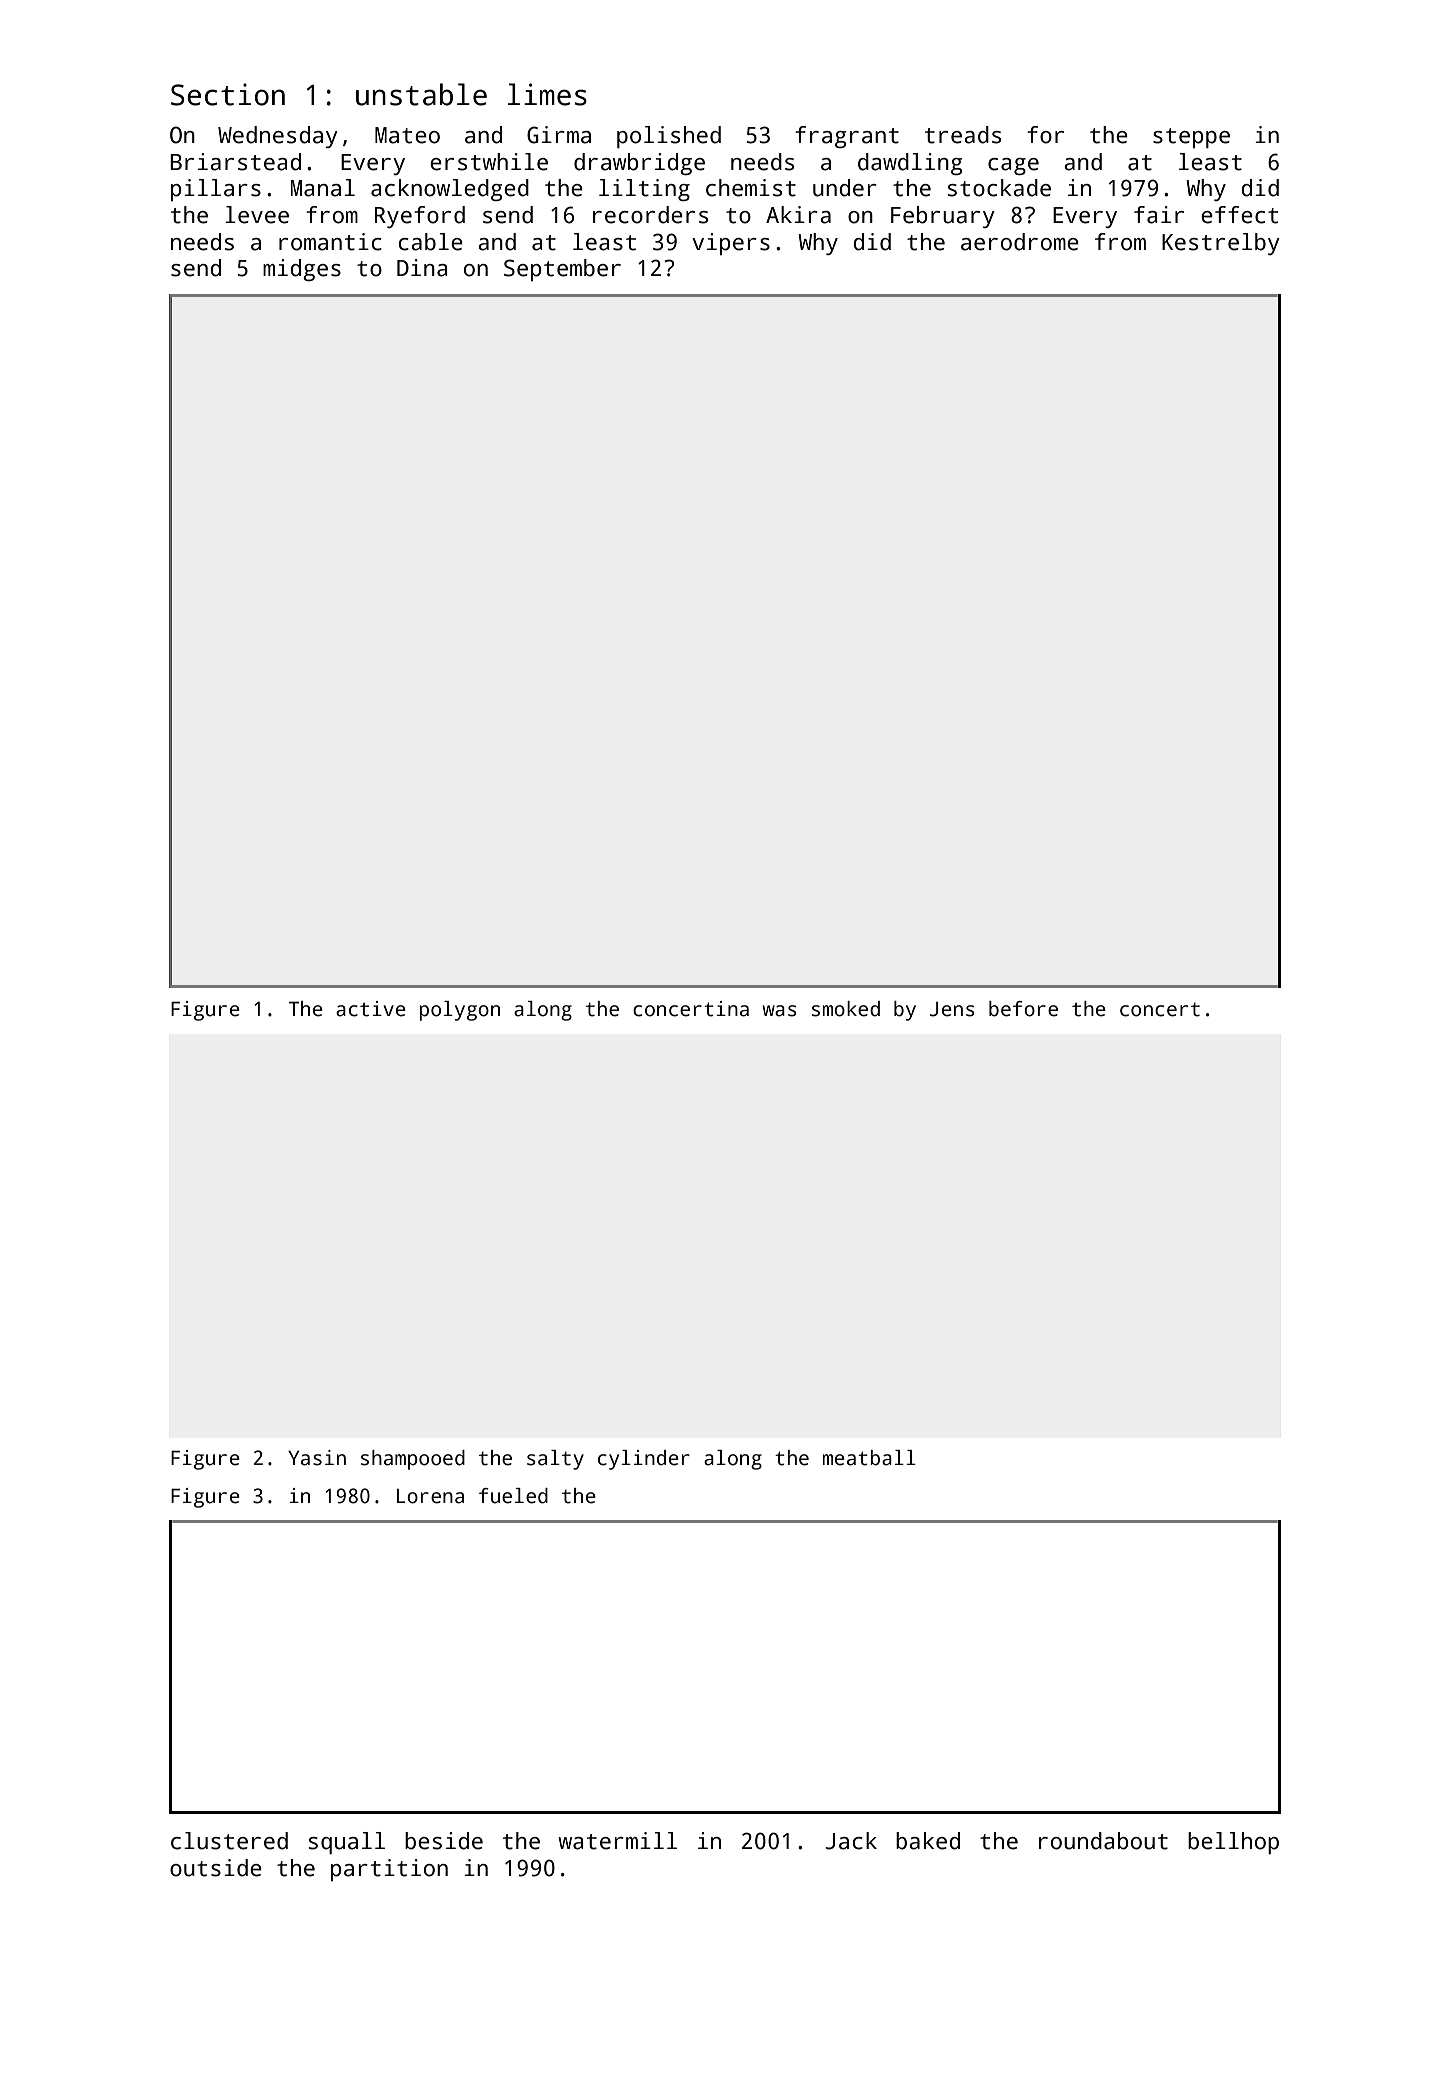 The height and width of the screenshot is (2100, 1450). Describe the element at coordinates (869, 1458) in the screenshot. I see `meatball` at that location.
